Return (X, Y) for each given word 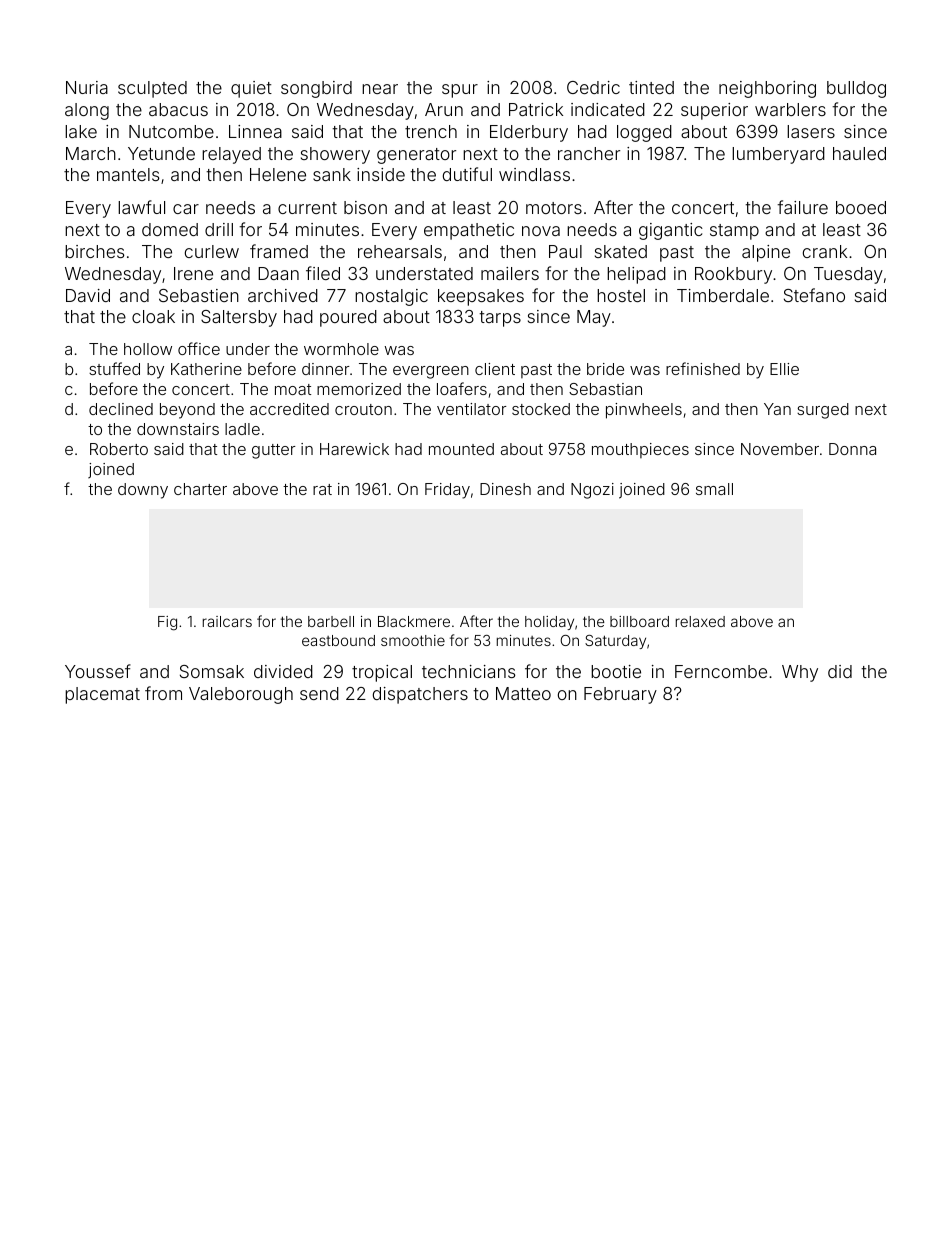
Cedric (593, 87)
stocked (541, 409)
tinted (651, 87)
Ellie (784, 369)
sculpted (152, 89)
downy (143, 491)
